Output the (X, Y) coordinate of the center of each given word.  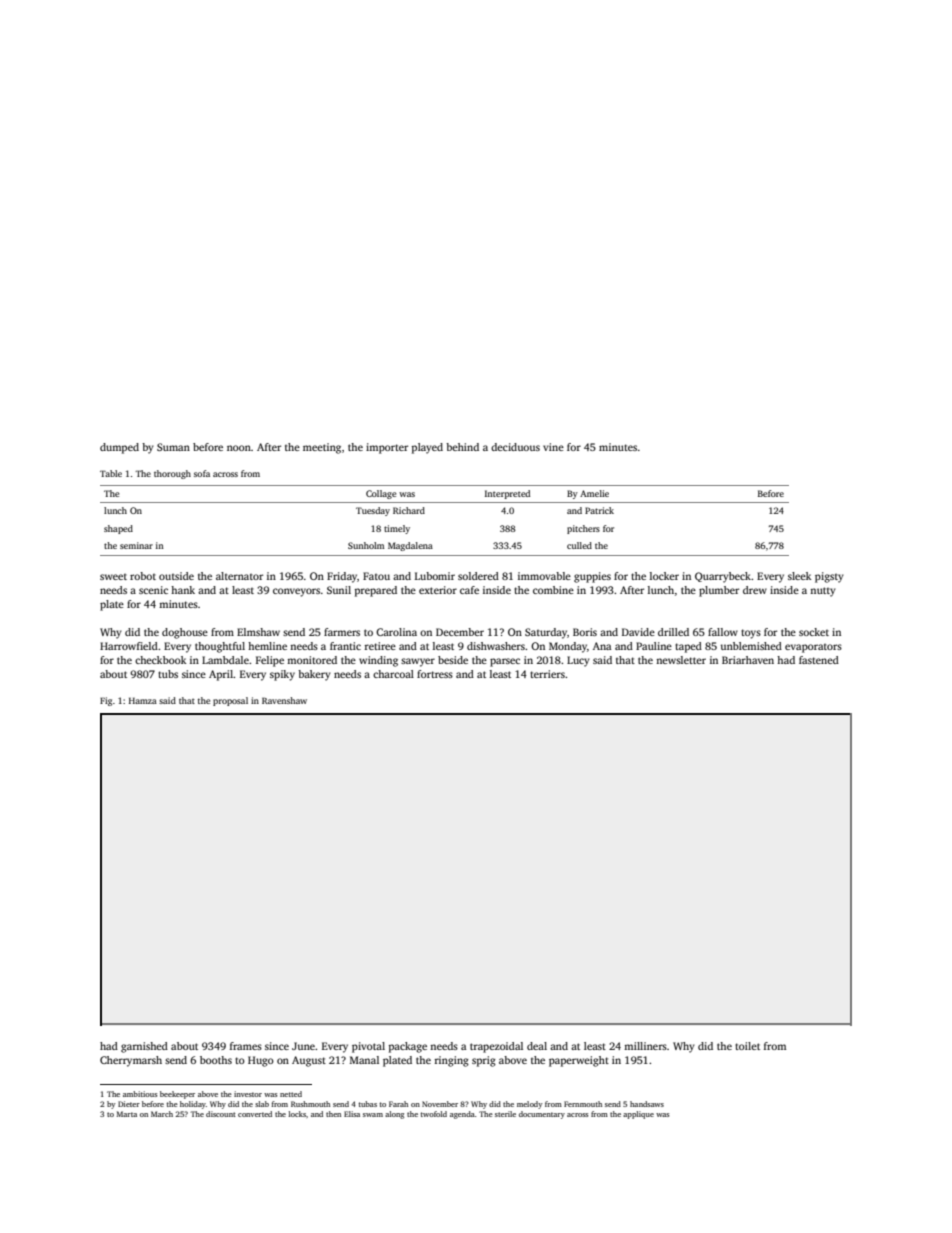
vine (553, 447)
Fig (106, 701)
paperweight (579, 1061)
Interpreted (507, 494)
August (309, 1061)
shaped (118, 529)
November (440, 1104)
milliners (645, 1046)
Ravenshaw (284, 700)
